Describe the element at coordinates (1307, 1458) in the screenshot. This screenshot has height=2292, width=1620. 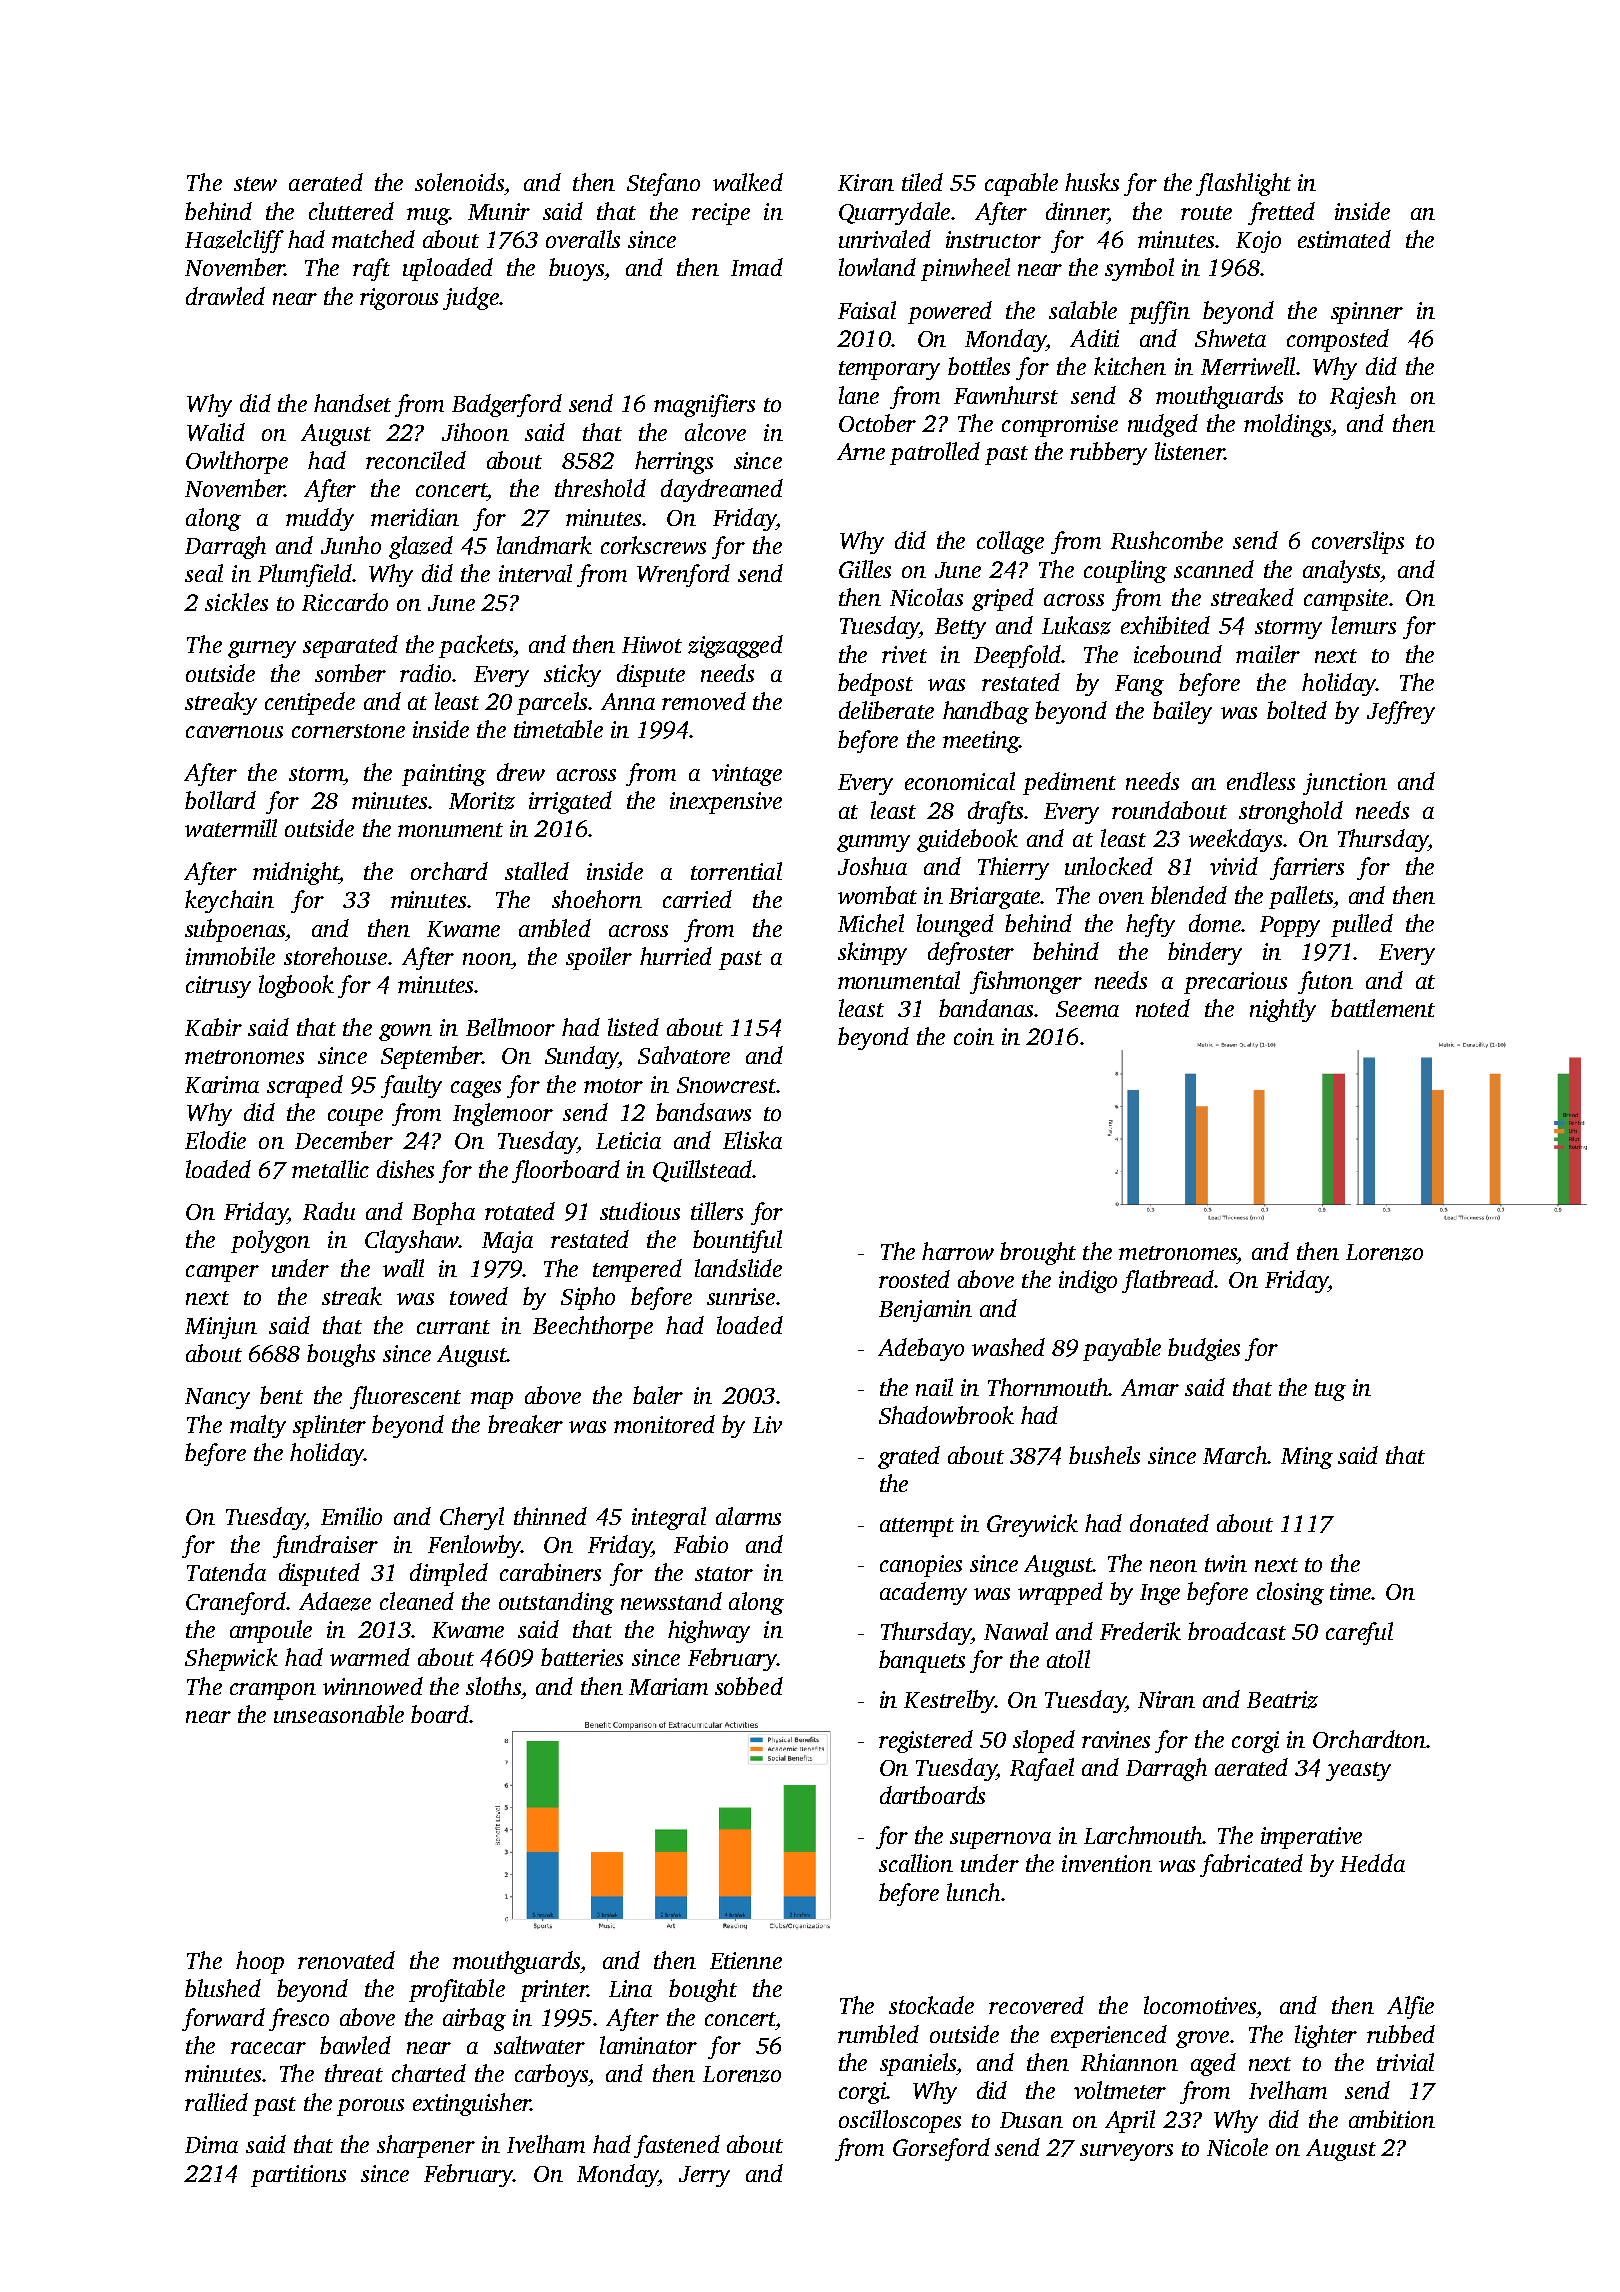
I see `Ming` at that location.
